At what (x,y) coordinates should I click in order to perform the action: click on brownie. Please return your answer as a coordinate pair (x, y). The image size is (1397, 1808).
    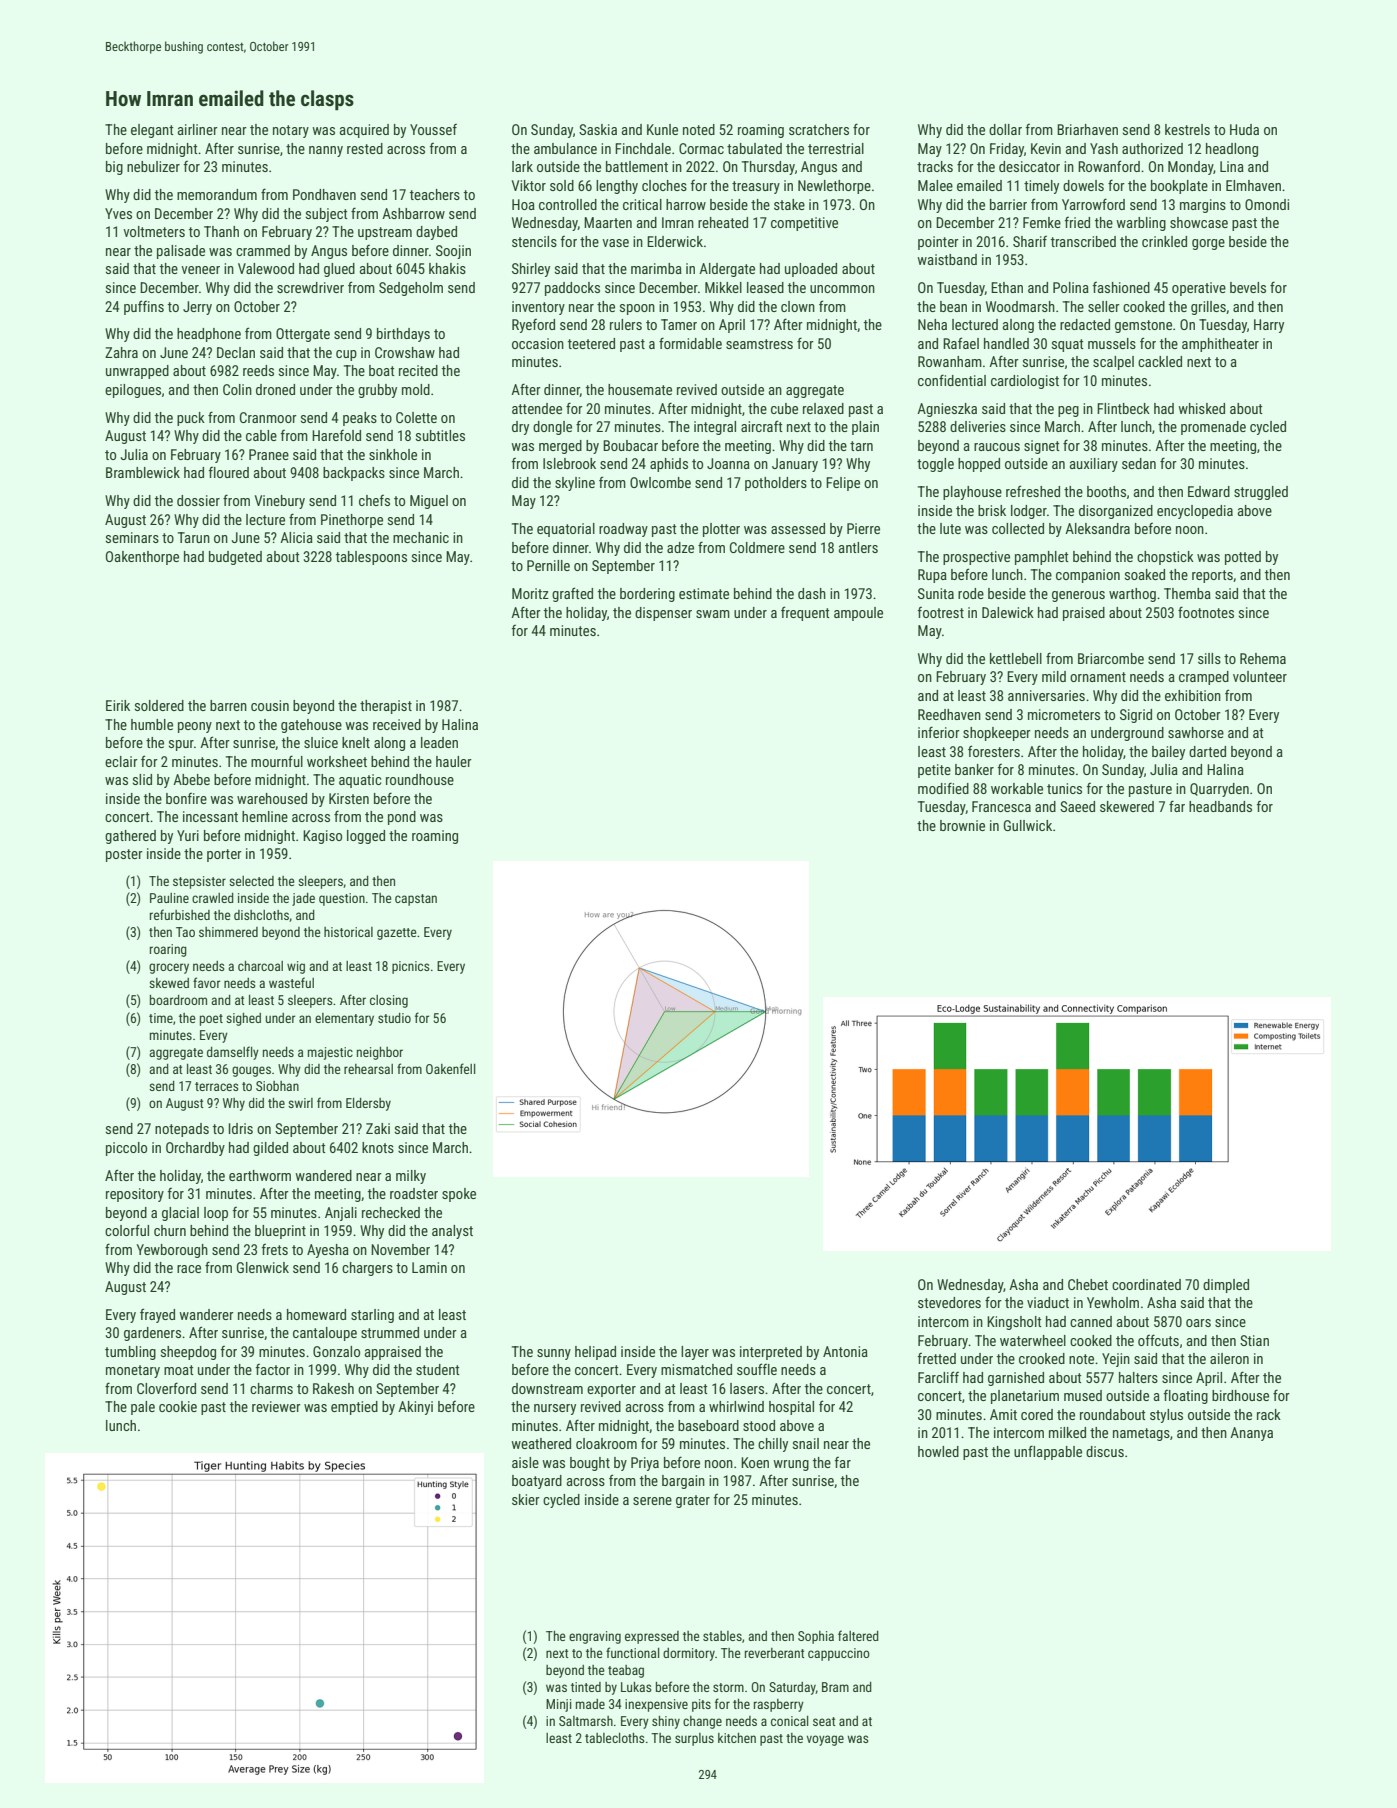
    Looking at the image, I should click on (962, 825).
